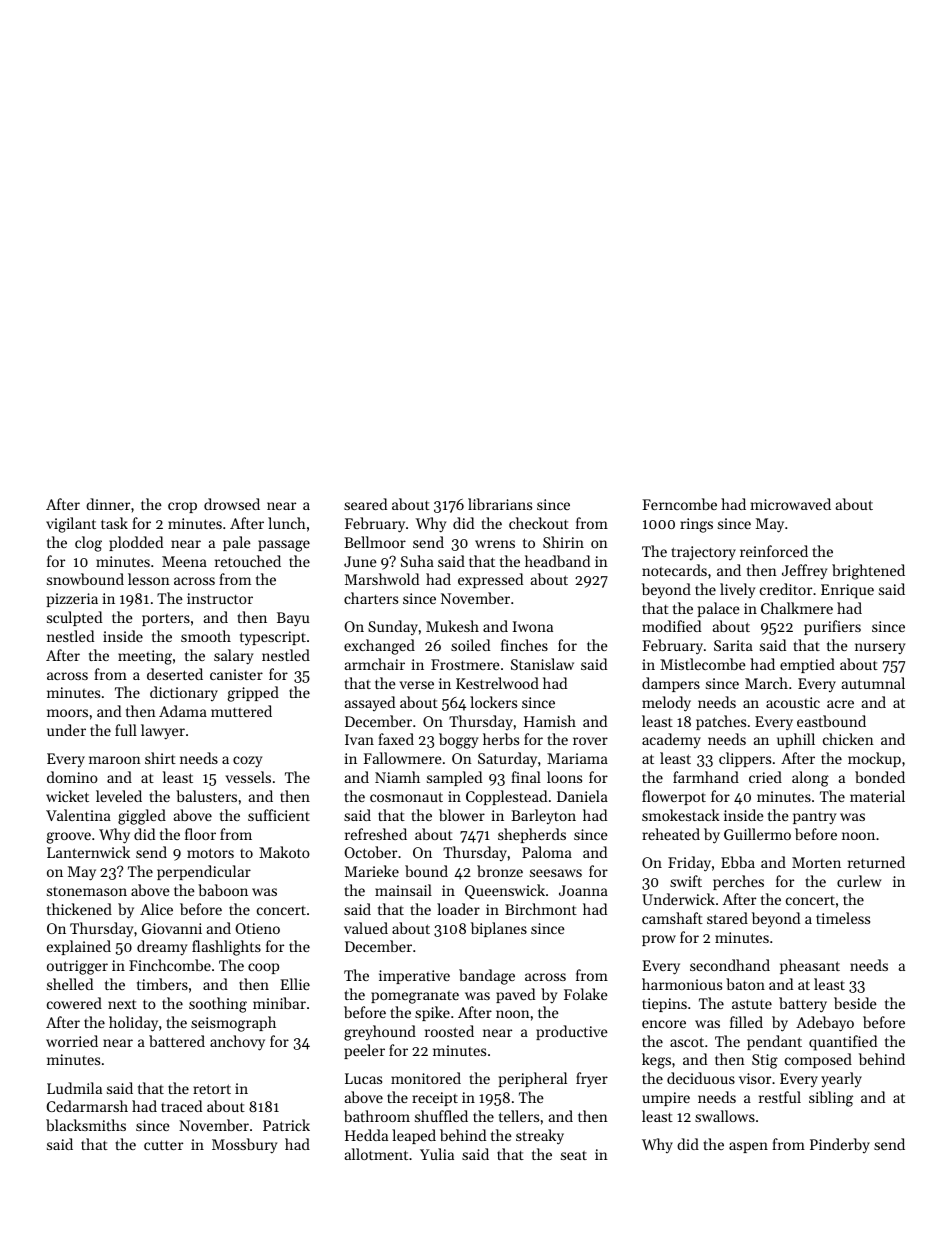 The height and width of the image is (1233, 952). I want to click on timbers, so click(162, 984).
